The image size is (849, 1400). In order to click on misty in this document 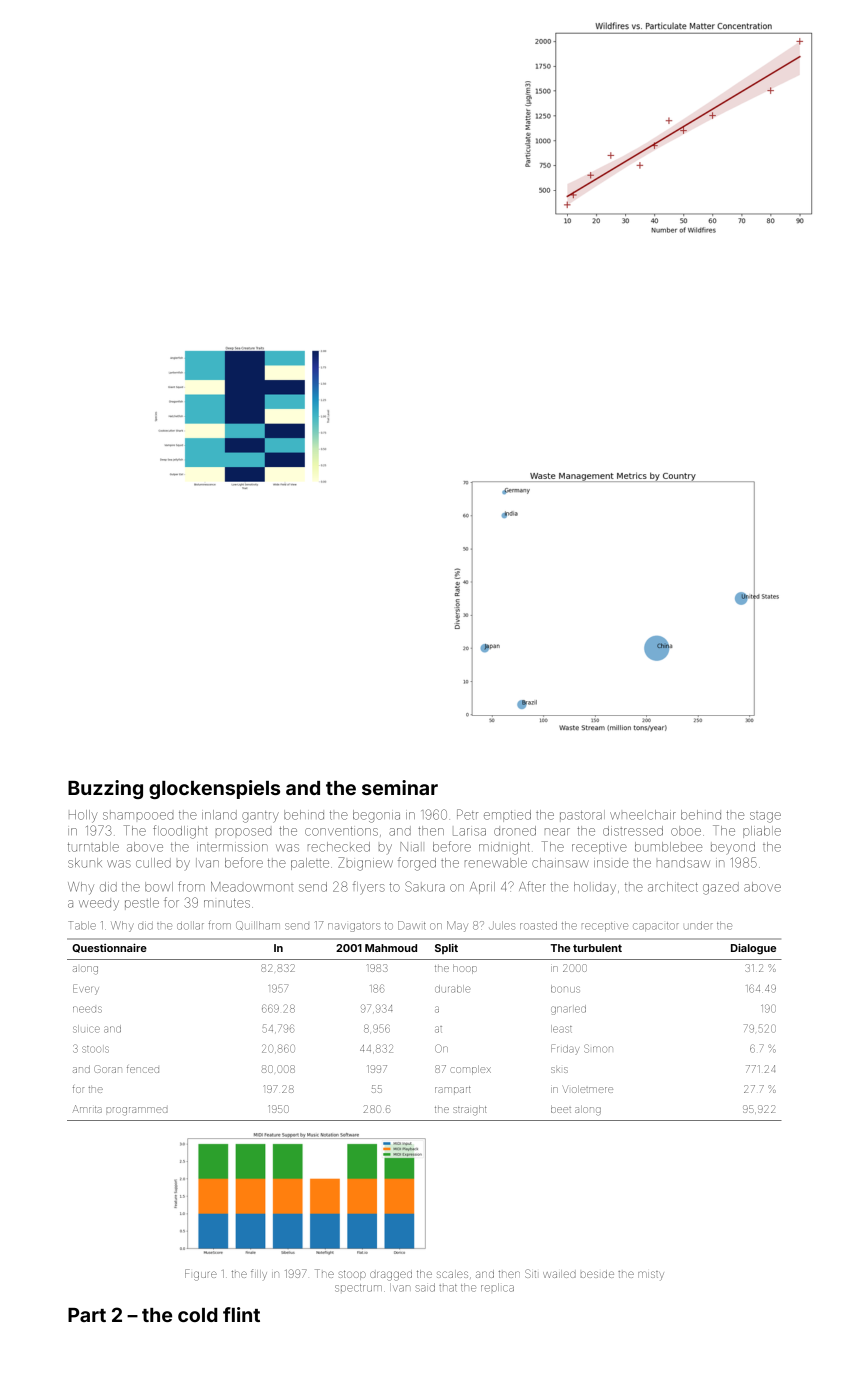, I will do `click(651, 1275)`.
